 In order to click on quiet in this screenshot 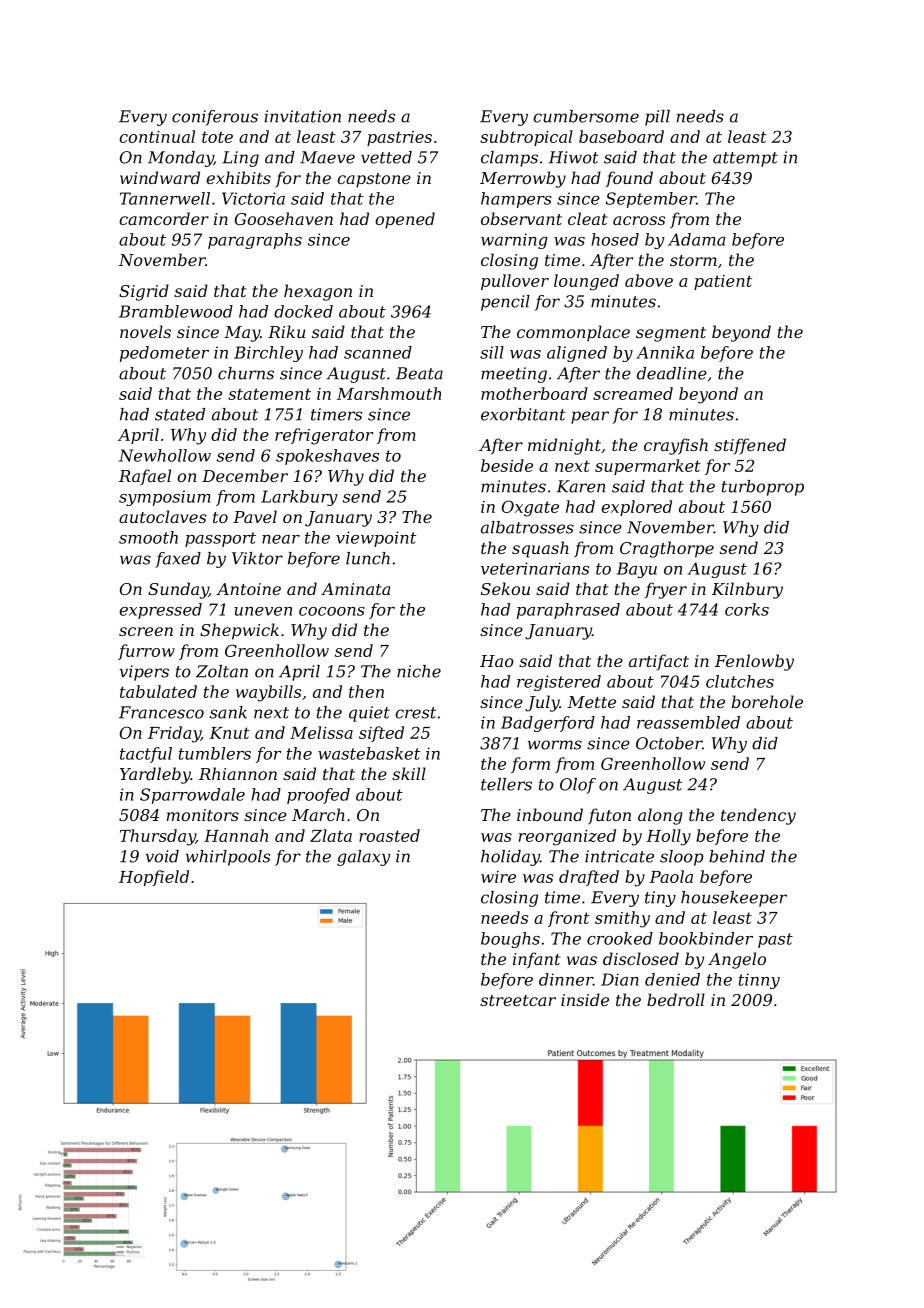, I will do `click(369, 714)`.
